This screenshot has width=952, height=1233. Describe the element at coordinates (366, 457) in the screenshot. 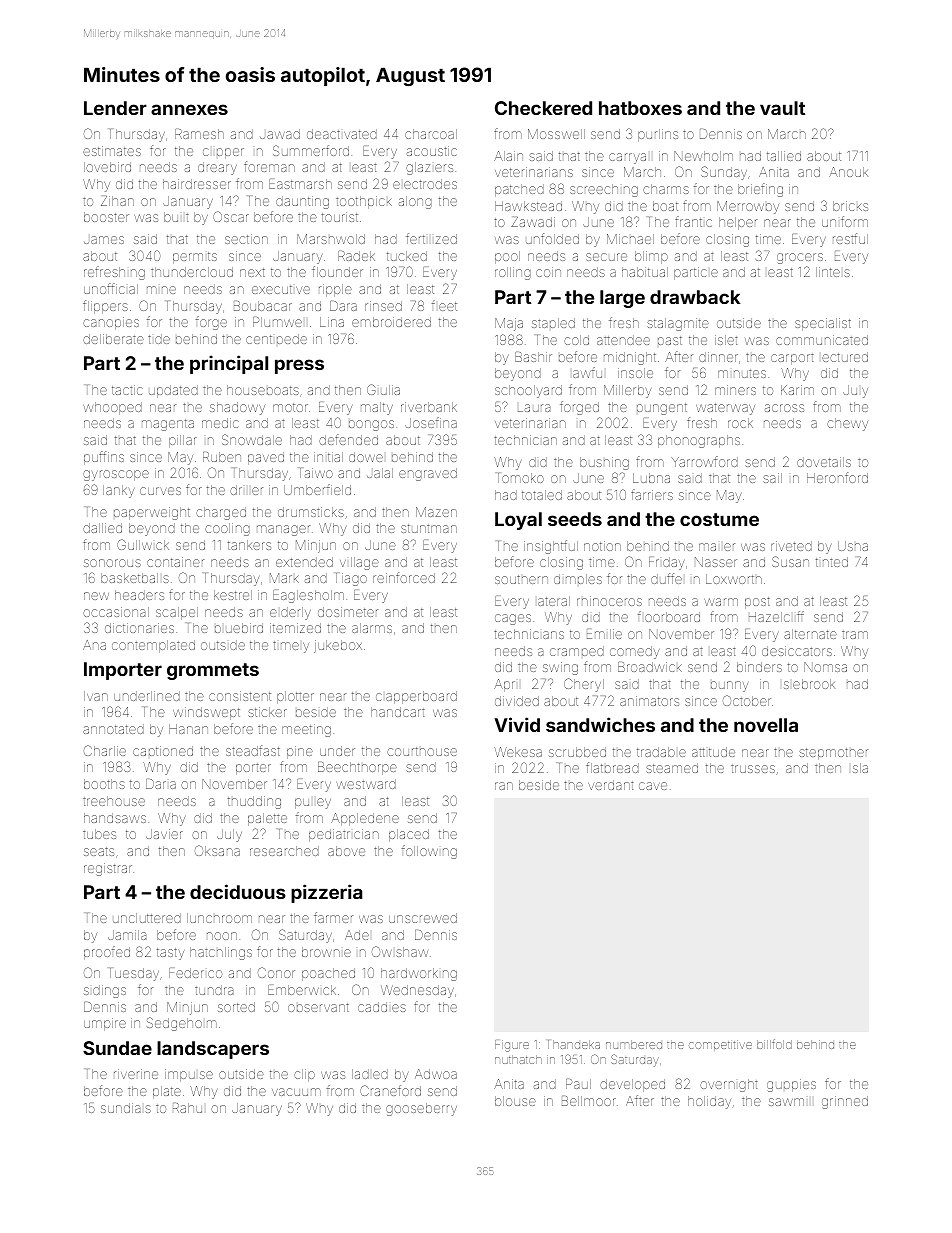

I see `dowel` at that location.
